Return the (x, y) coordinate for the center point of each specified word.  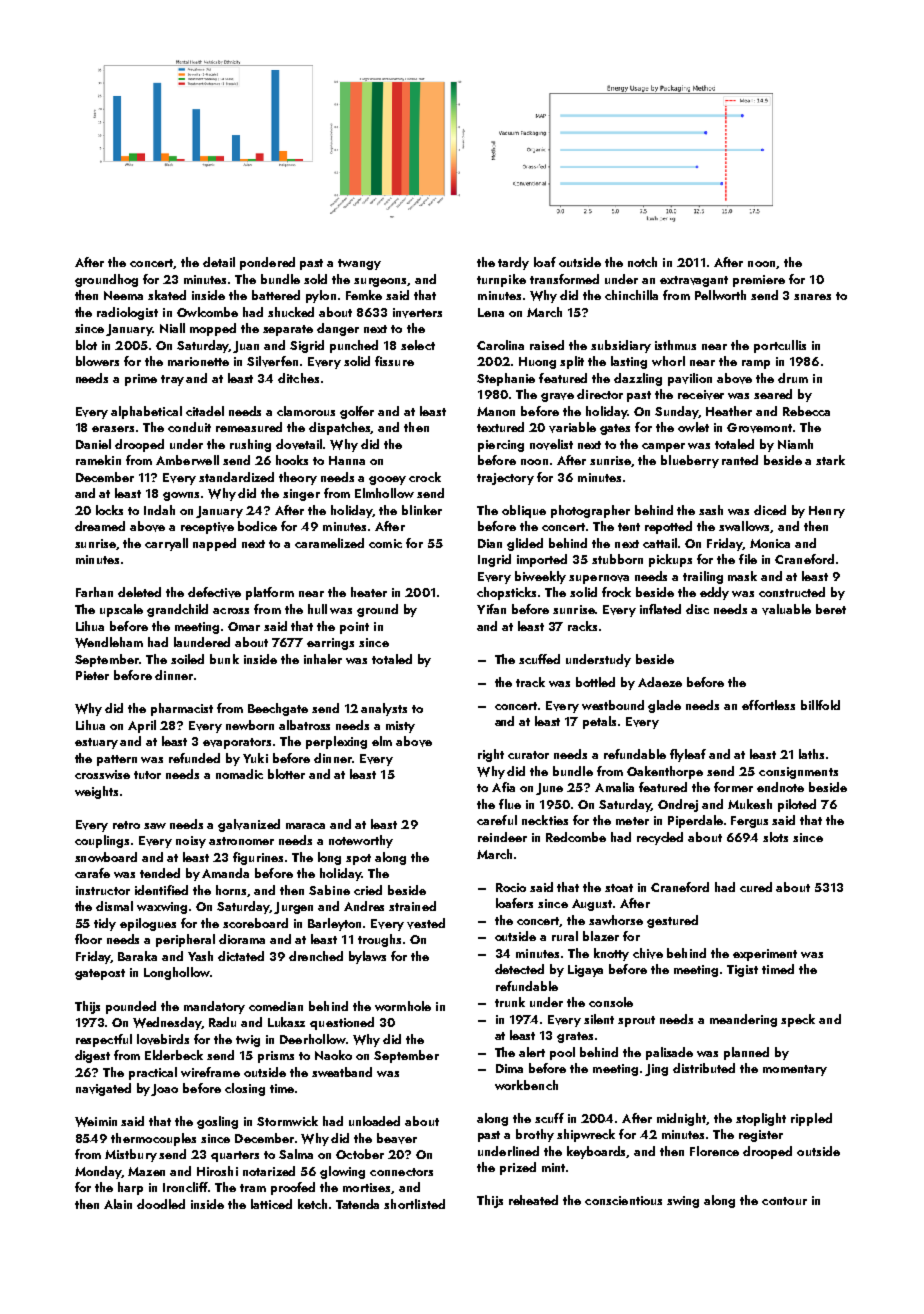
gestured (672, 921)
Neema (123, 295)
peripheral (185, 940)
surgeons (381, 282)
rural (565, 936)
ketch (312, 1204)
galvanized (249, 825)
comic (385, 543)
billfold (820, 705)
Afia (503, 787)
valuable (786, 609)
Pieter (92, 675)
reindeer (502, 837)
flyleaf (688, 755)
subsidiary (621, 346)
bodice (257, 526)
